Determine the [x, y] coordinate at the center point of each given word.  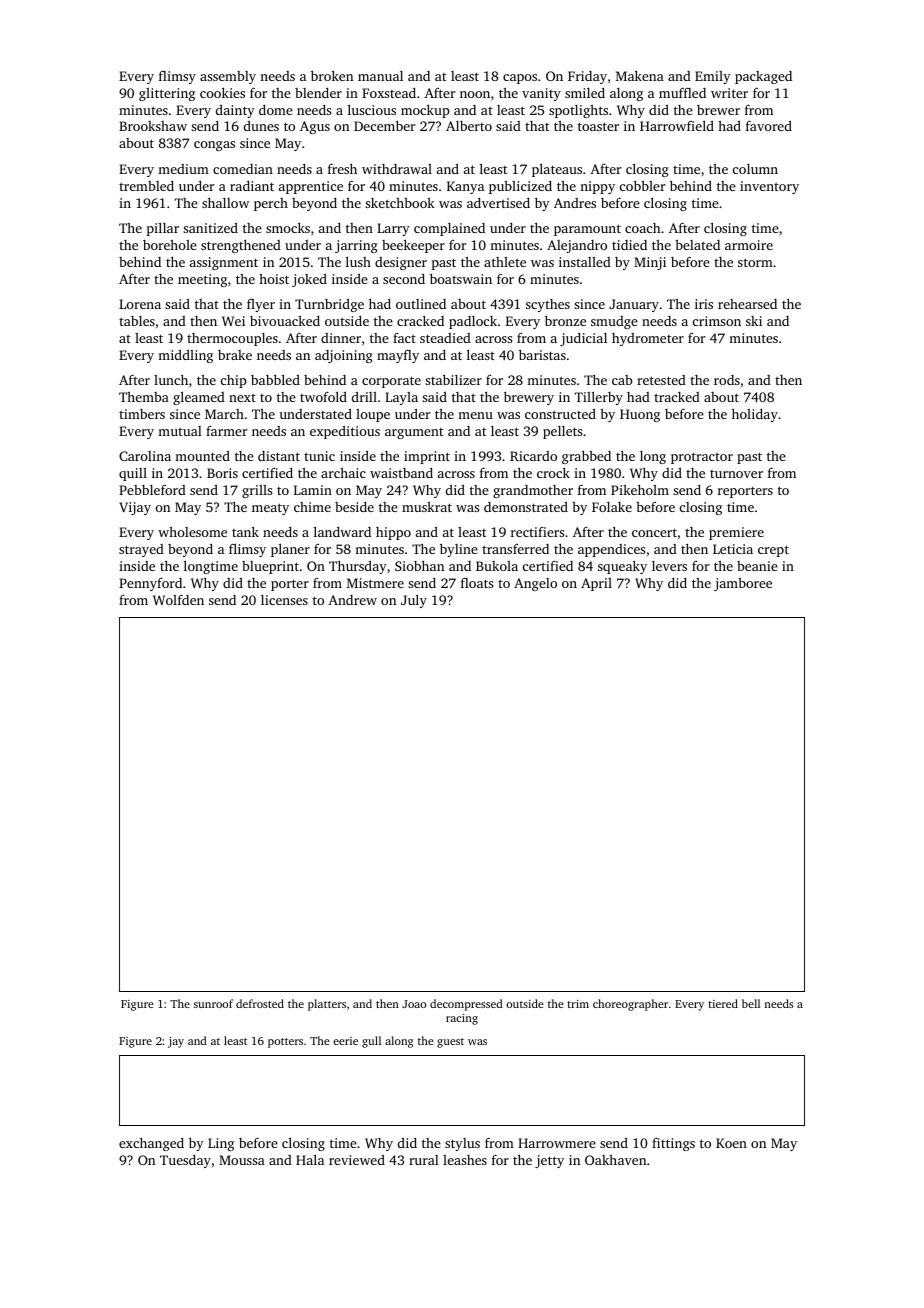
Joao [414, 1004]
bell [751, 1003]
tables [137, 321]
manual [380, 76]
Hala [310, 1159]
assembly [228, 77]
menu [475, 415]
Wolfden [178, 599]
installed [585, 262]
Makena [640, 75]
